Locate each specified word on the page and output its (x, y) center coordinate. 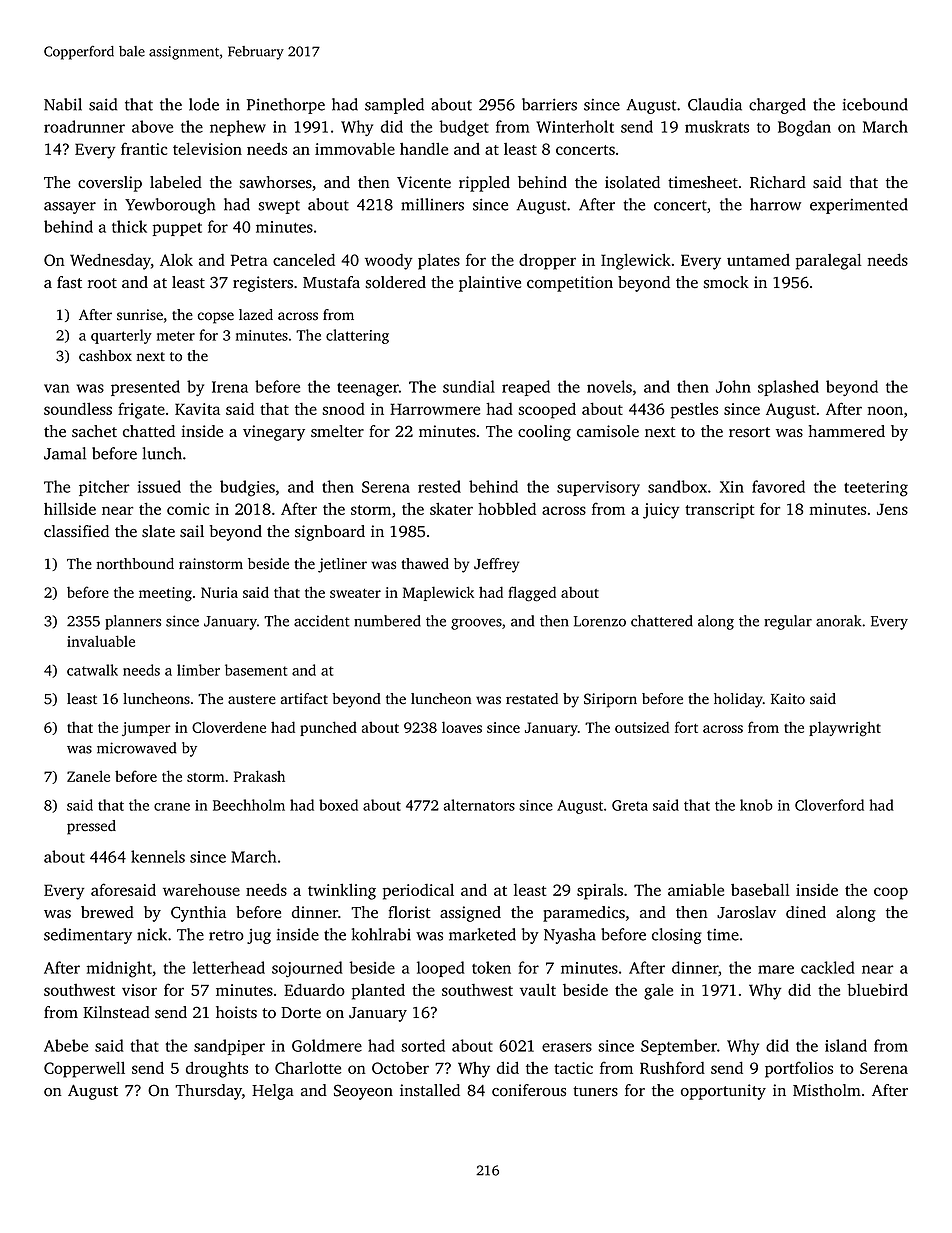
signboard (330, 533)
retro (226, 935)
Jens (892, 509)
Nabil (63, 104)
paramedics (584, 914)
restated (532, 699)
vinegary (274, 433)
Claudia (715, 104)
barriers (549, 104)
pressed (91, 827)
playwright (845, 729)
